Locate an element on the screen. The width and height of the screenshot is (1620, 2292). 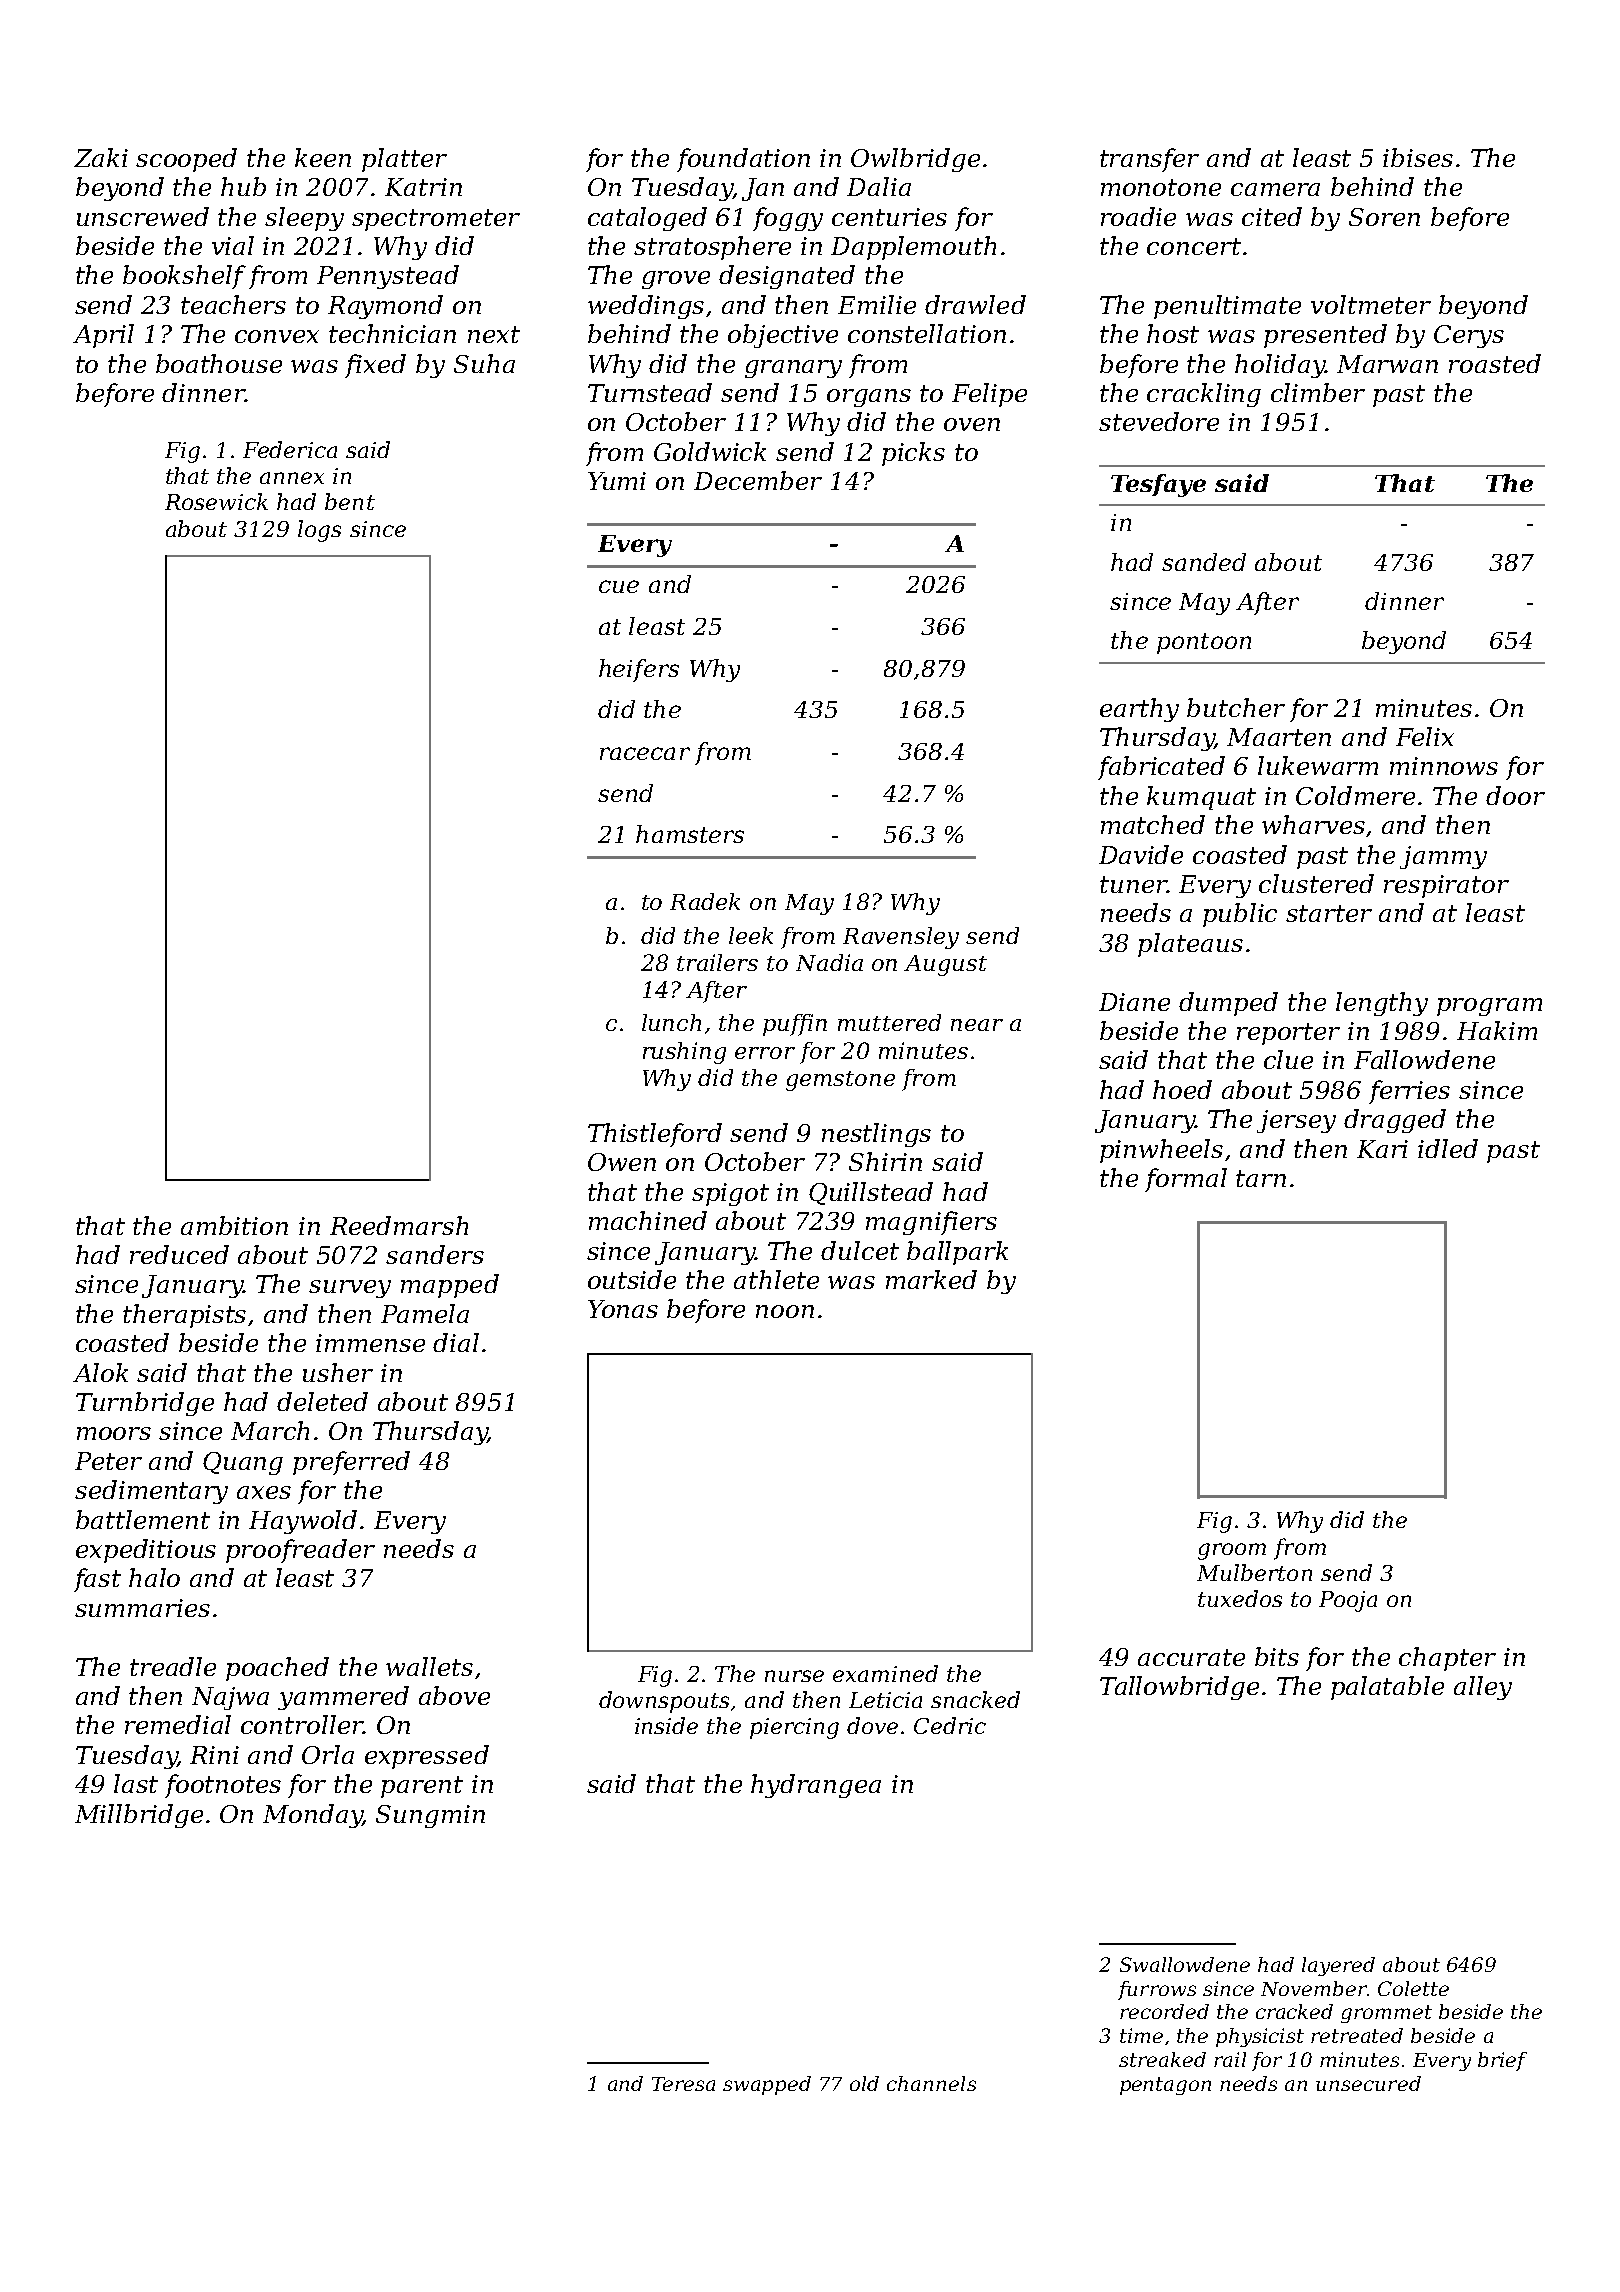
climber is located at coordinates (1318, 392).
